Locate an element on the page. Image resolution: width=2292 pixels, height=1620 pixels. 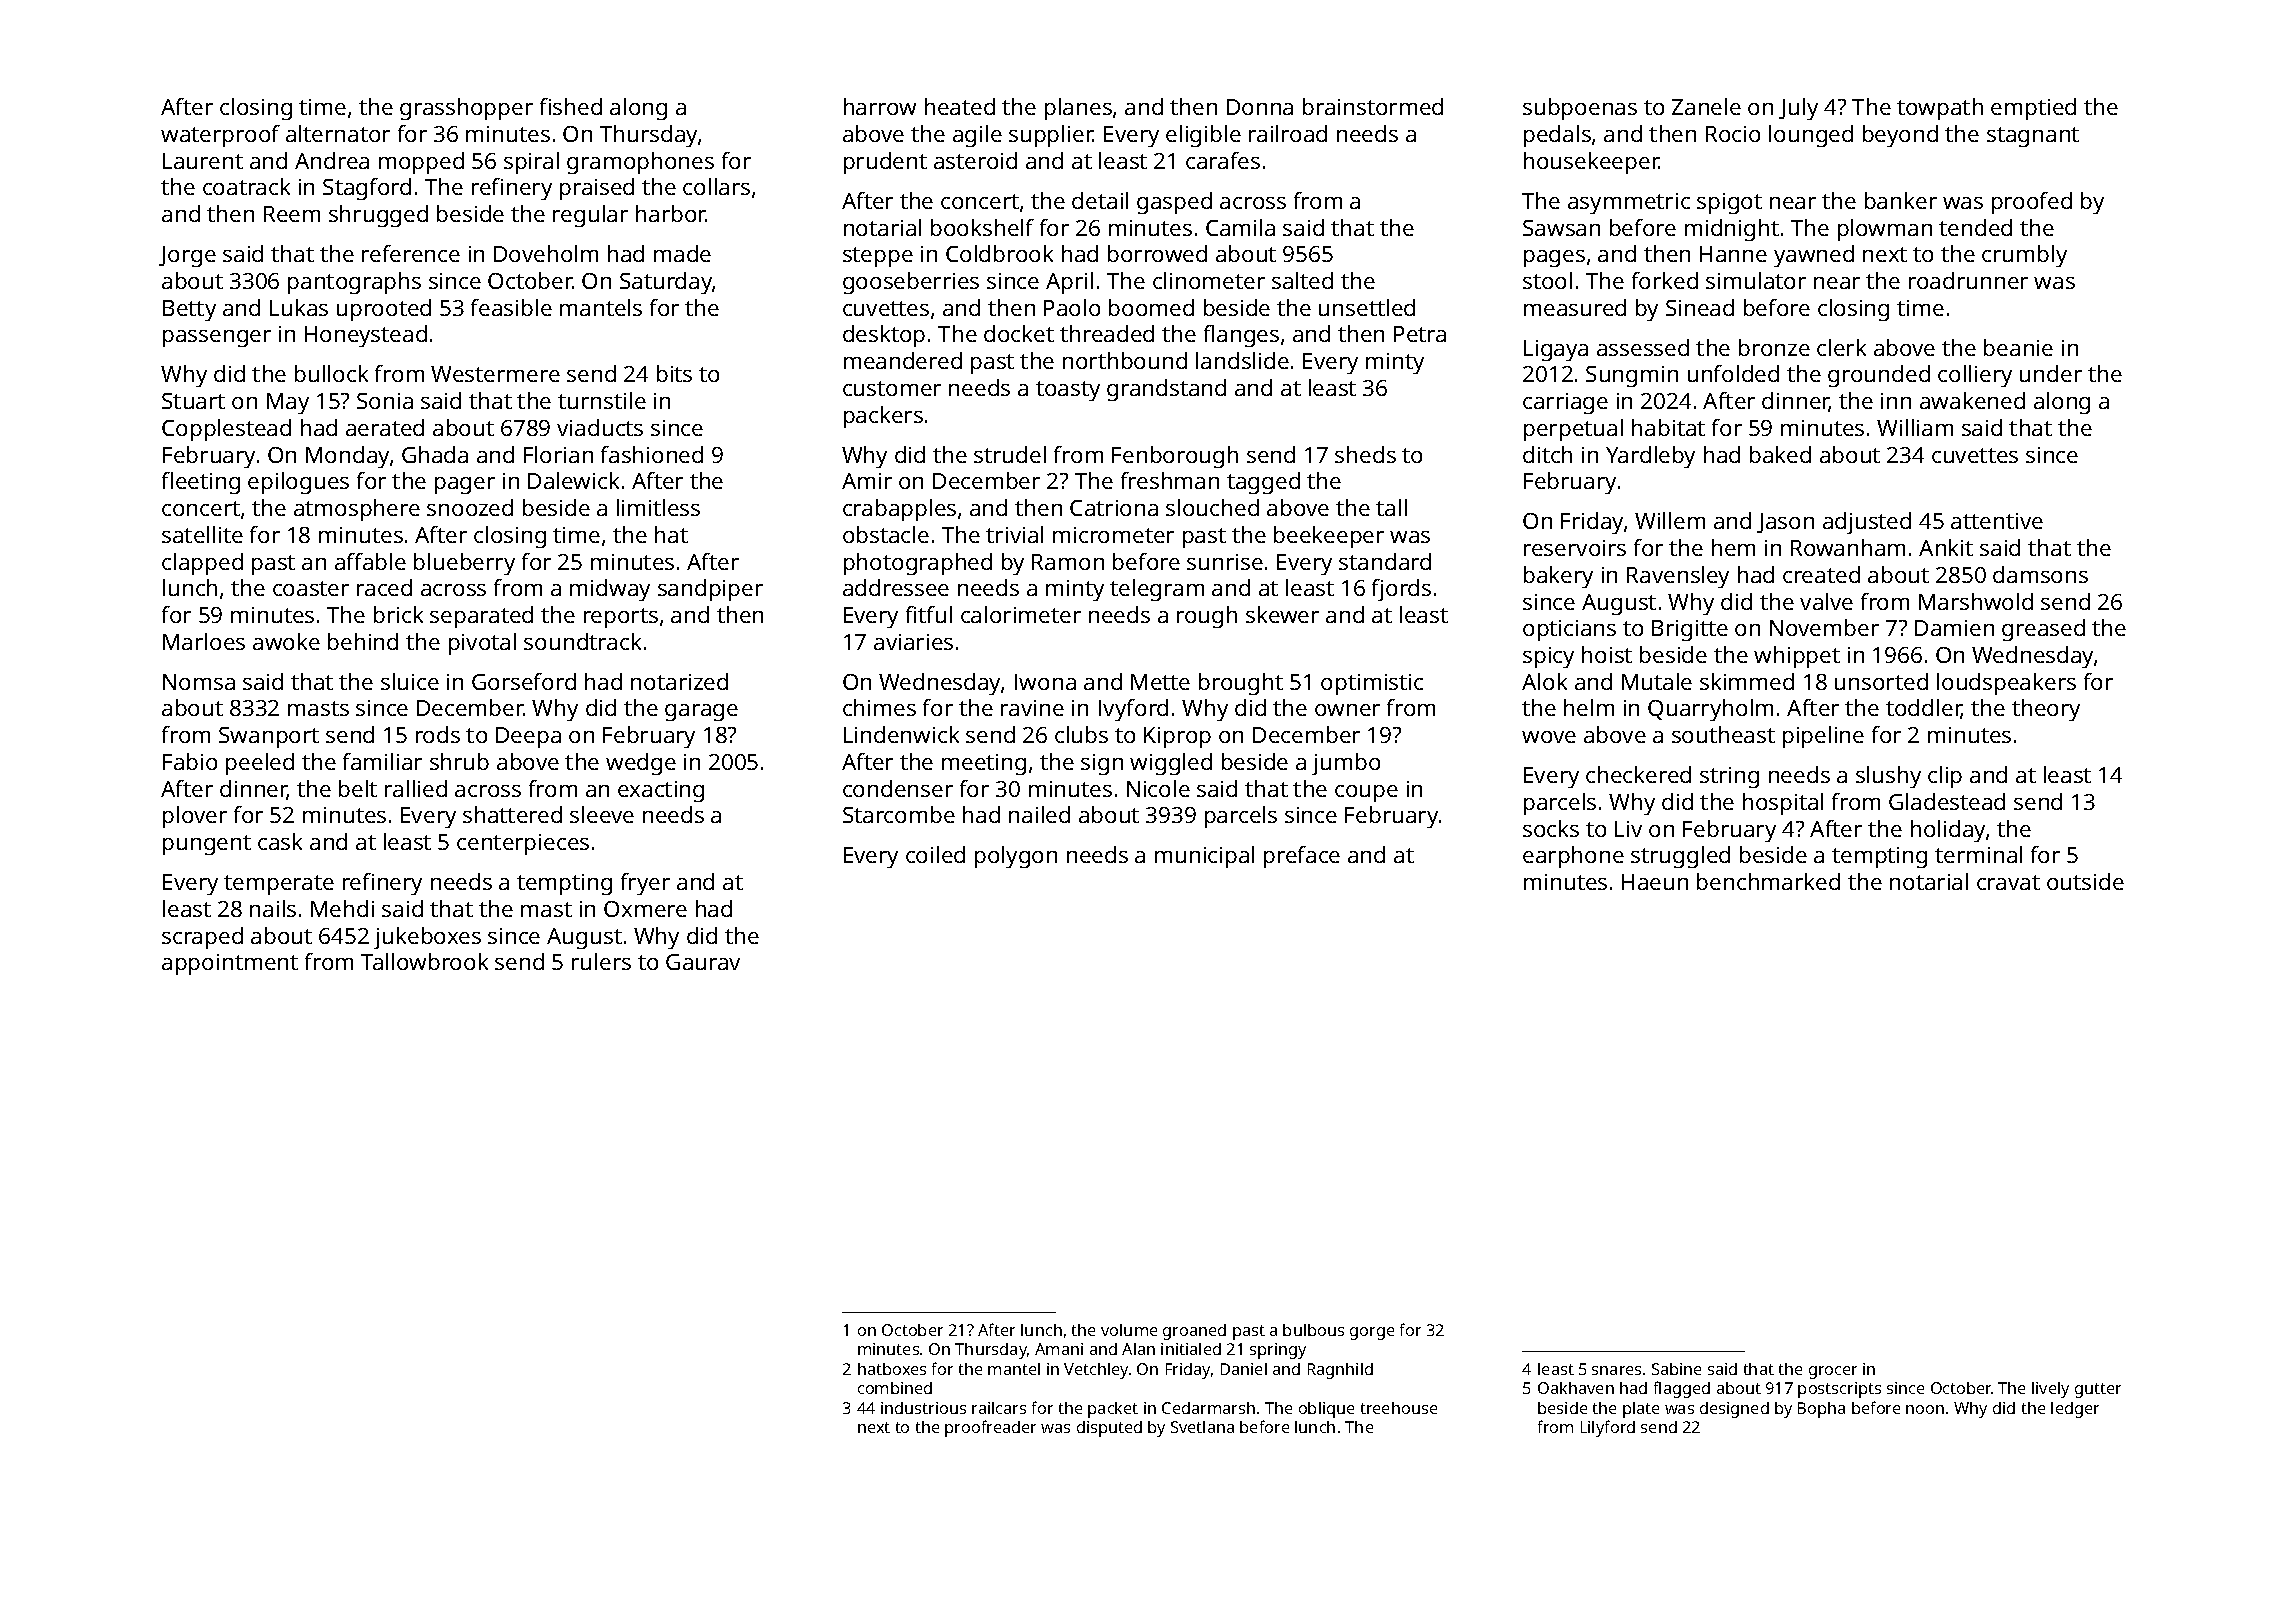
July is located at coordinates (1798, 109).
